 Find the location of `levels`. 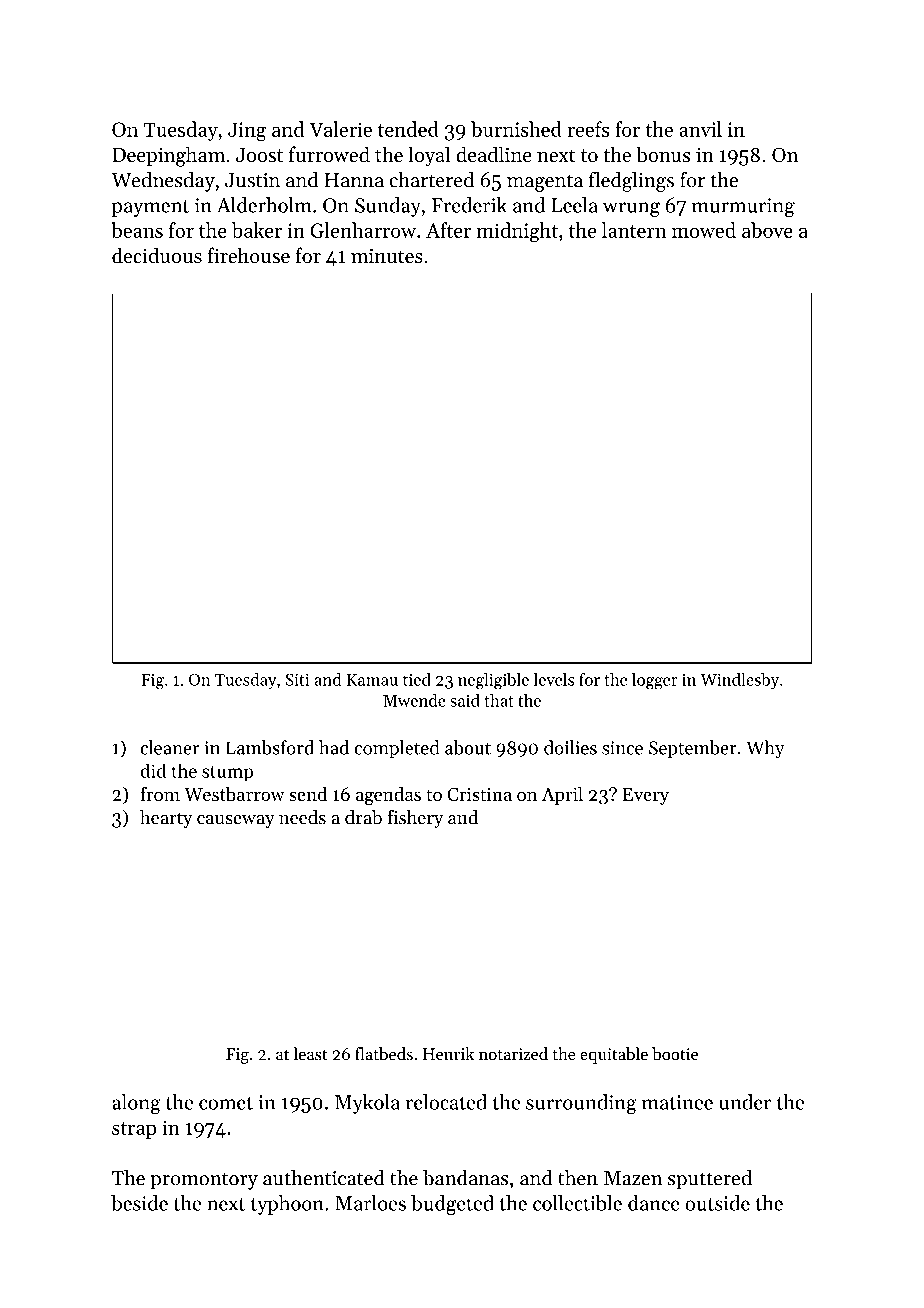

levels is located at coordinates (553, 679).
